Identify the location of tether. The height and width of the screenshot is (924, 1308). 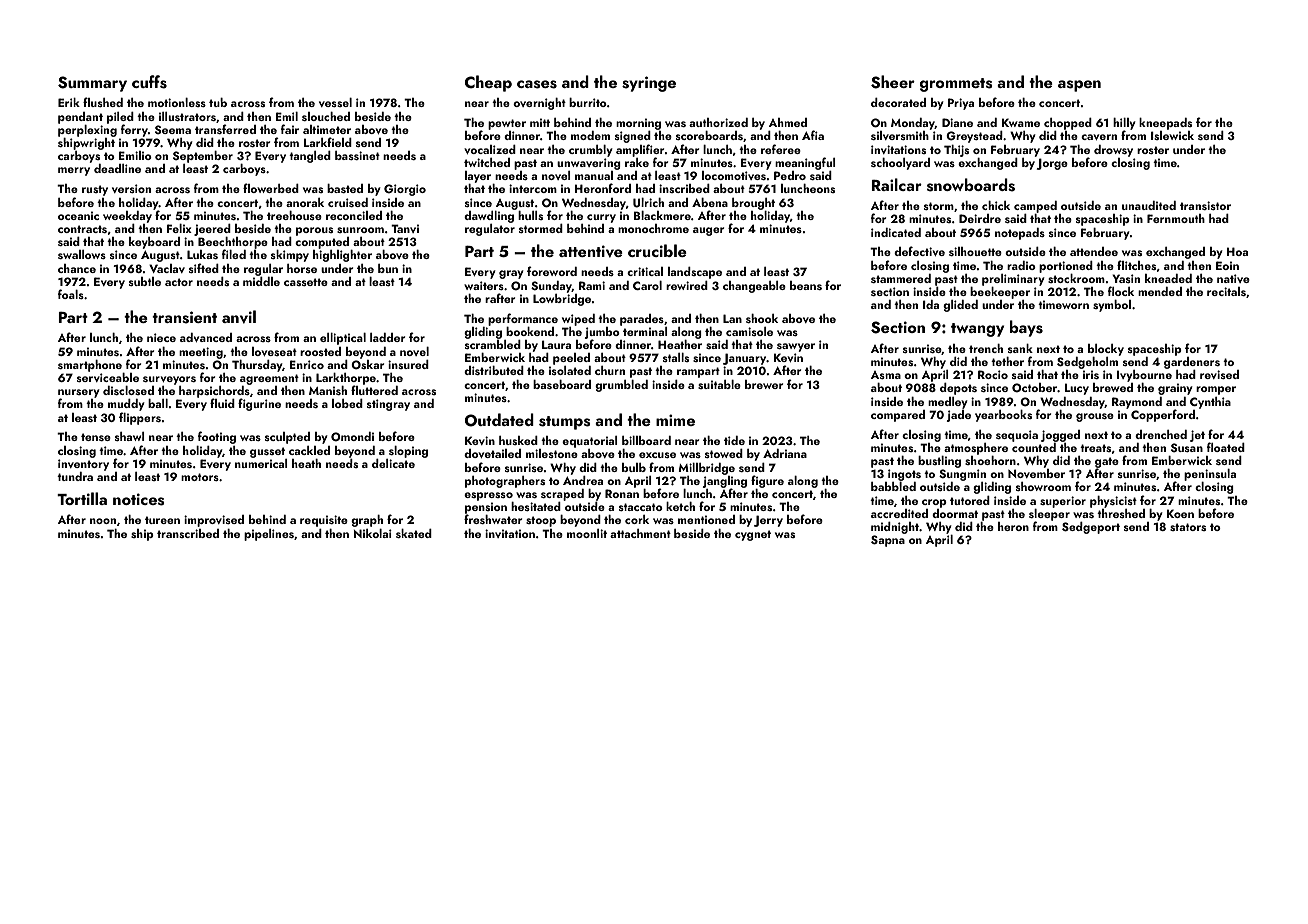
(1007, 361).
